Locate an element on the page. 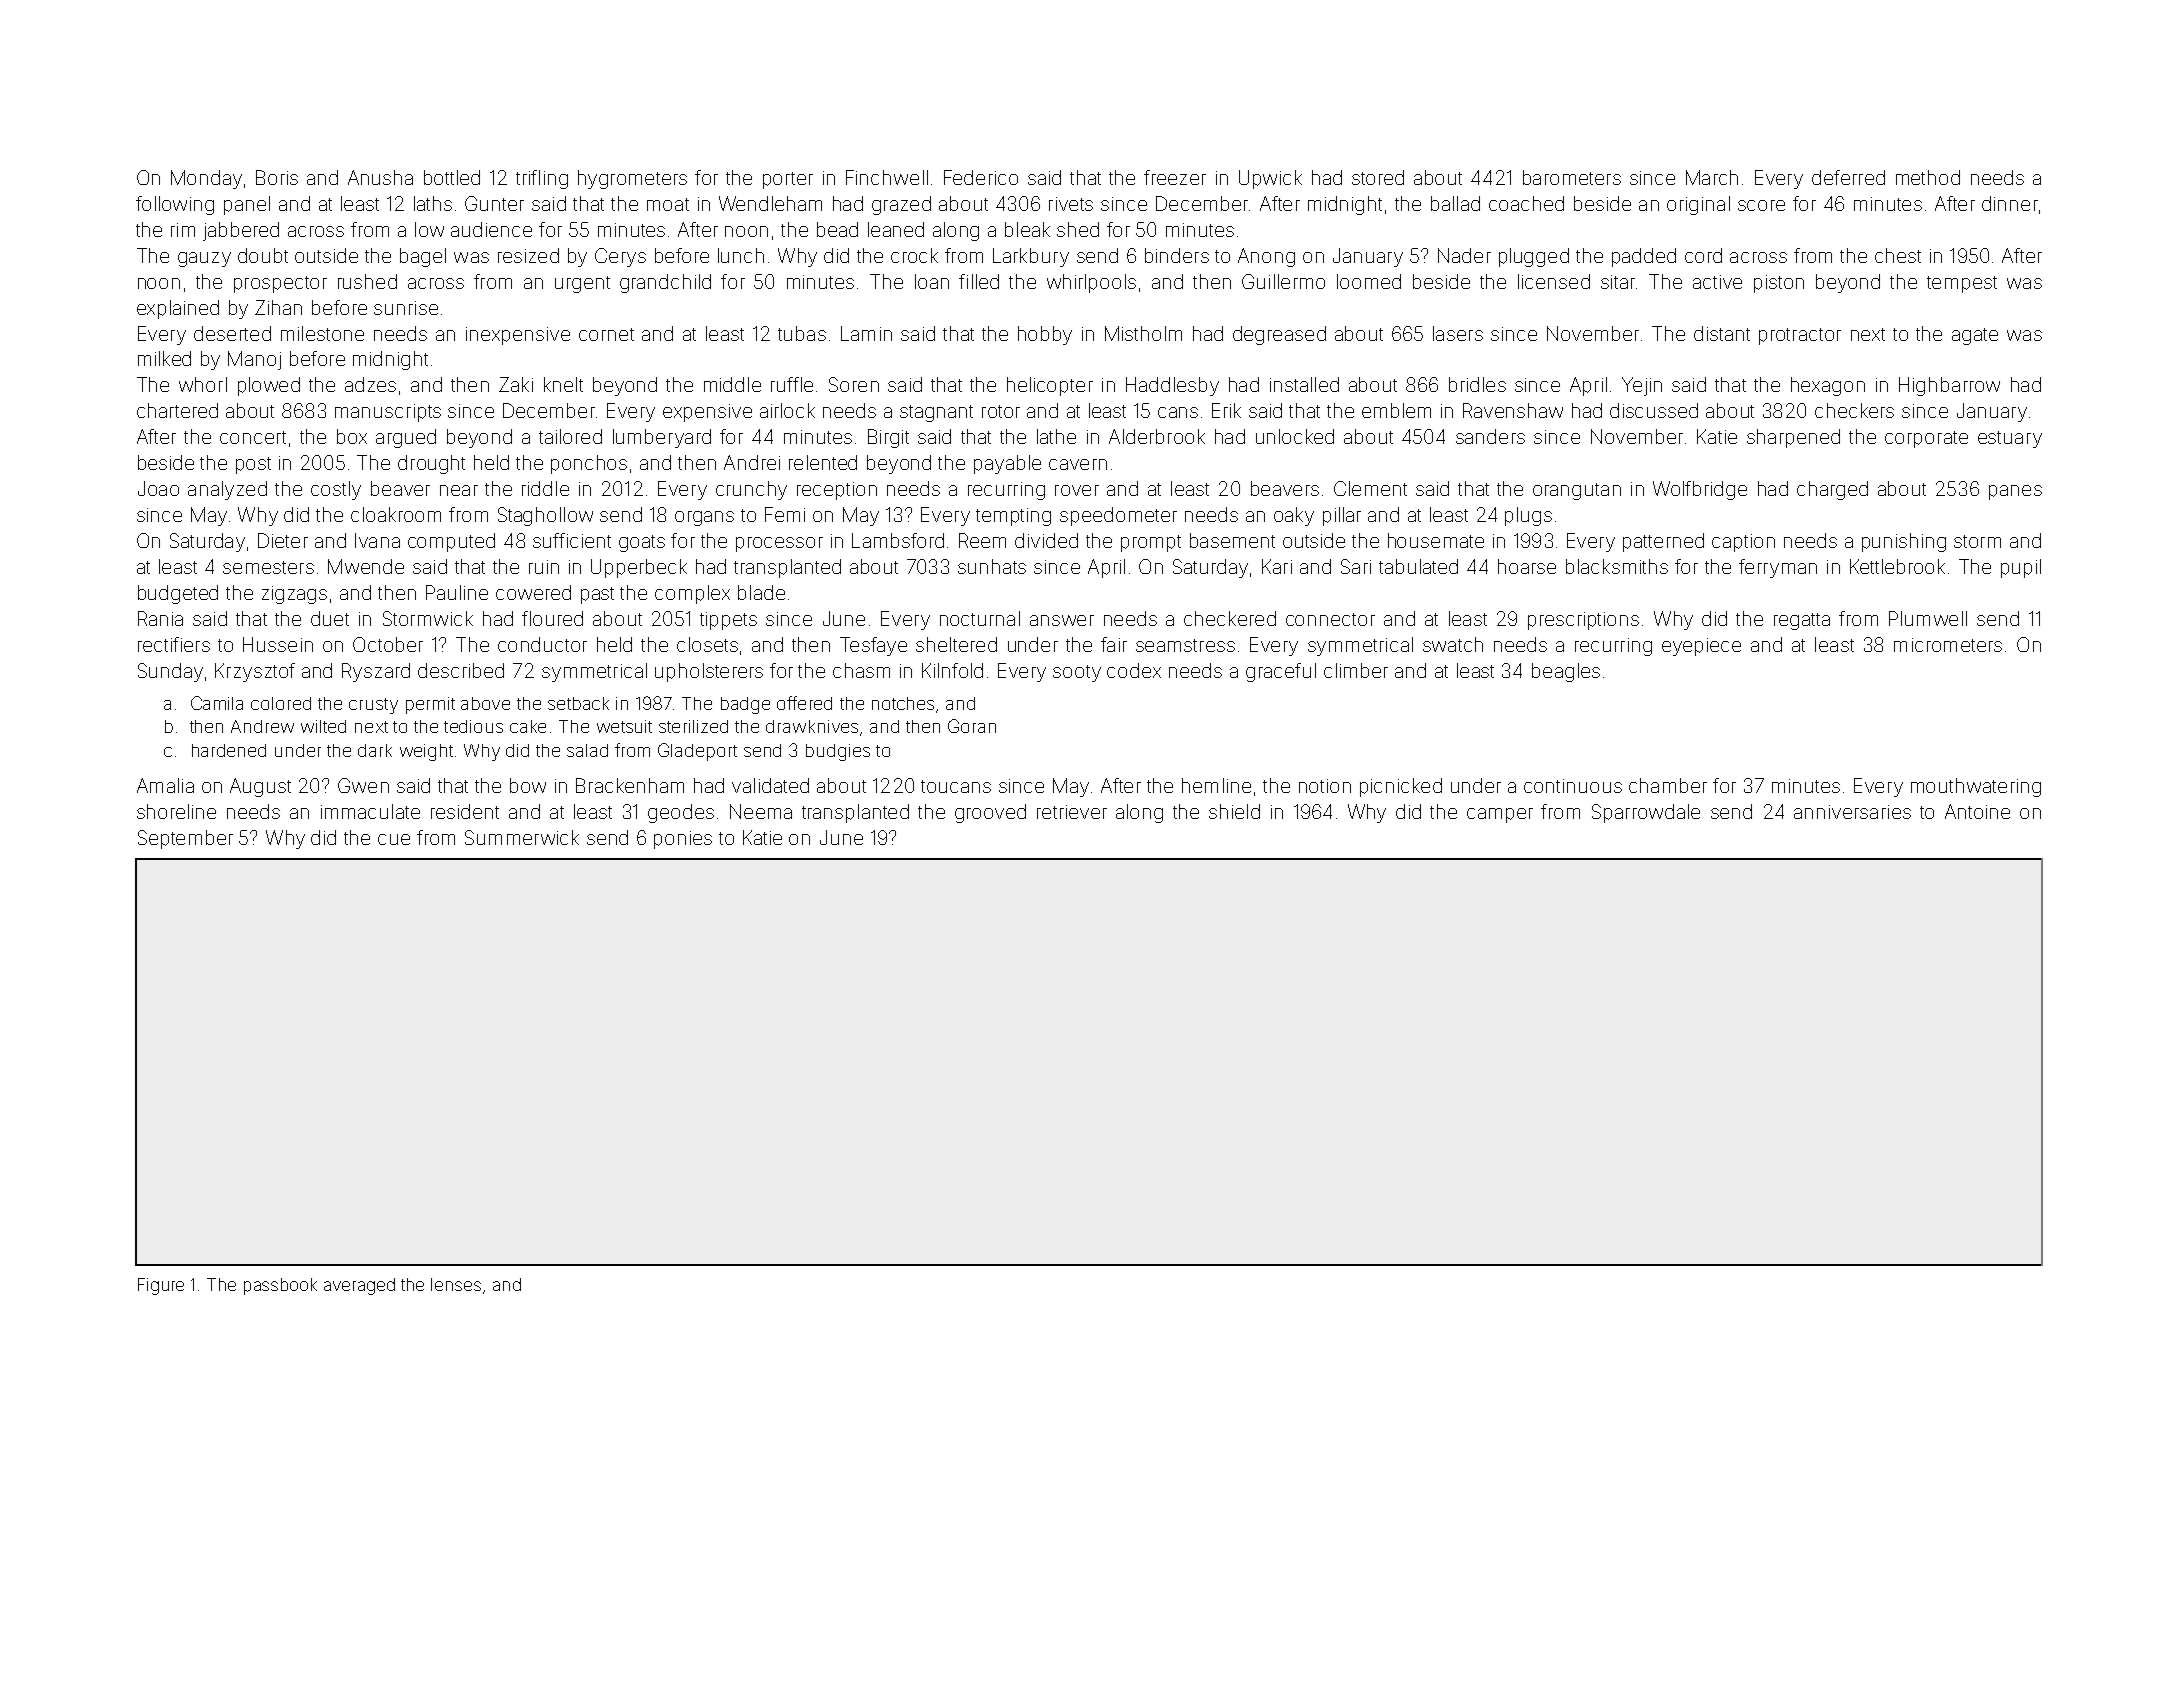  Anong is located at coordinates (1266, 257).
